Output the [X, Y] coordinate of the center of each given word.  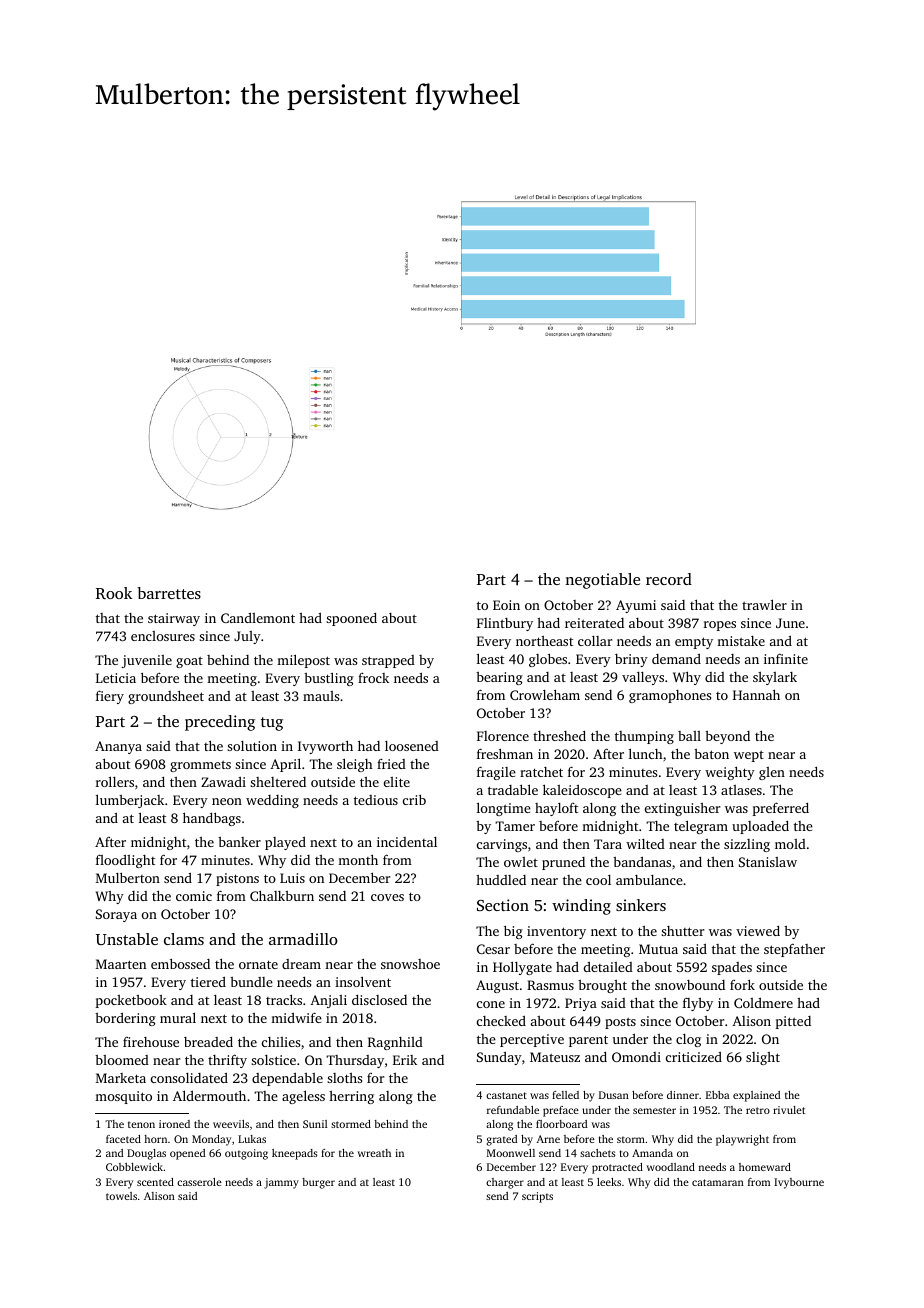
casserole [199, 1182]
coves [387, 897]
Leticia [116, 678]
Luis [292, 878]
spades [732, 968]
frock [373, 678]
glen [772, 773]
